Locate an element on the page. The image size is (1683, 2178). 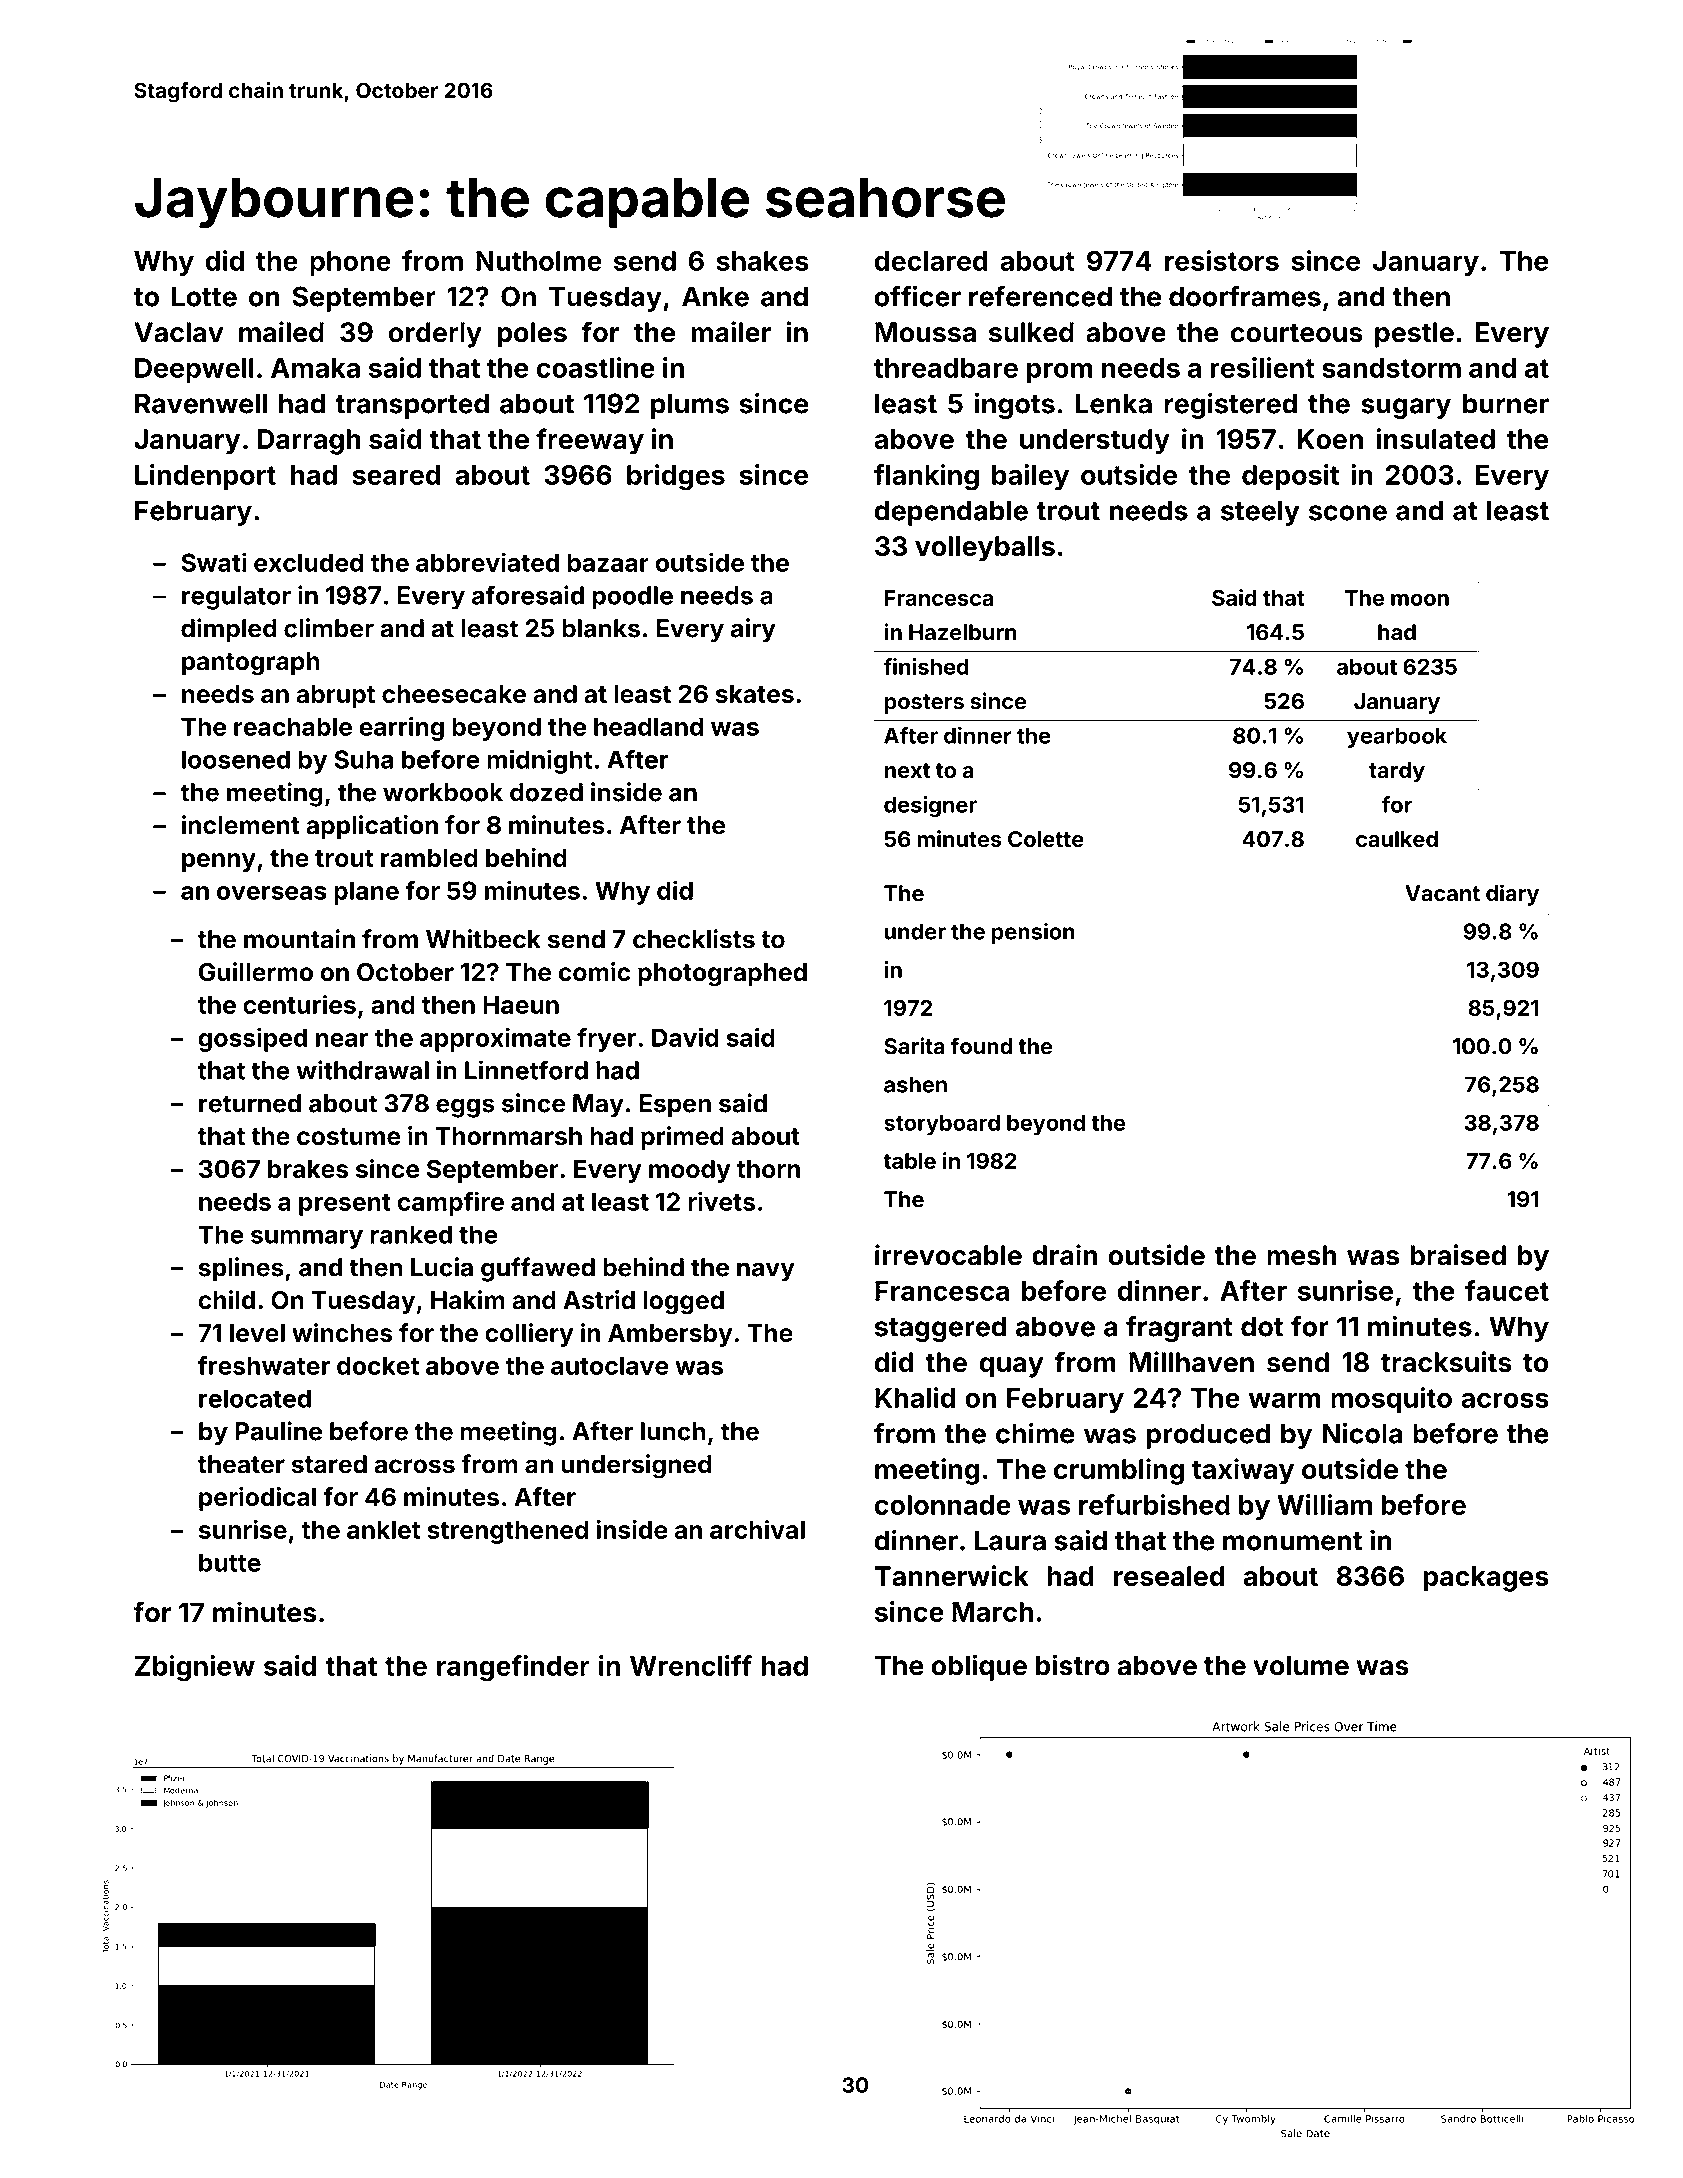
caulked is located at coordinates (1397, 839).
